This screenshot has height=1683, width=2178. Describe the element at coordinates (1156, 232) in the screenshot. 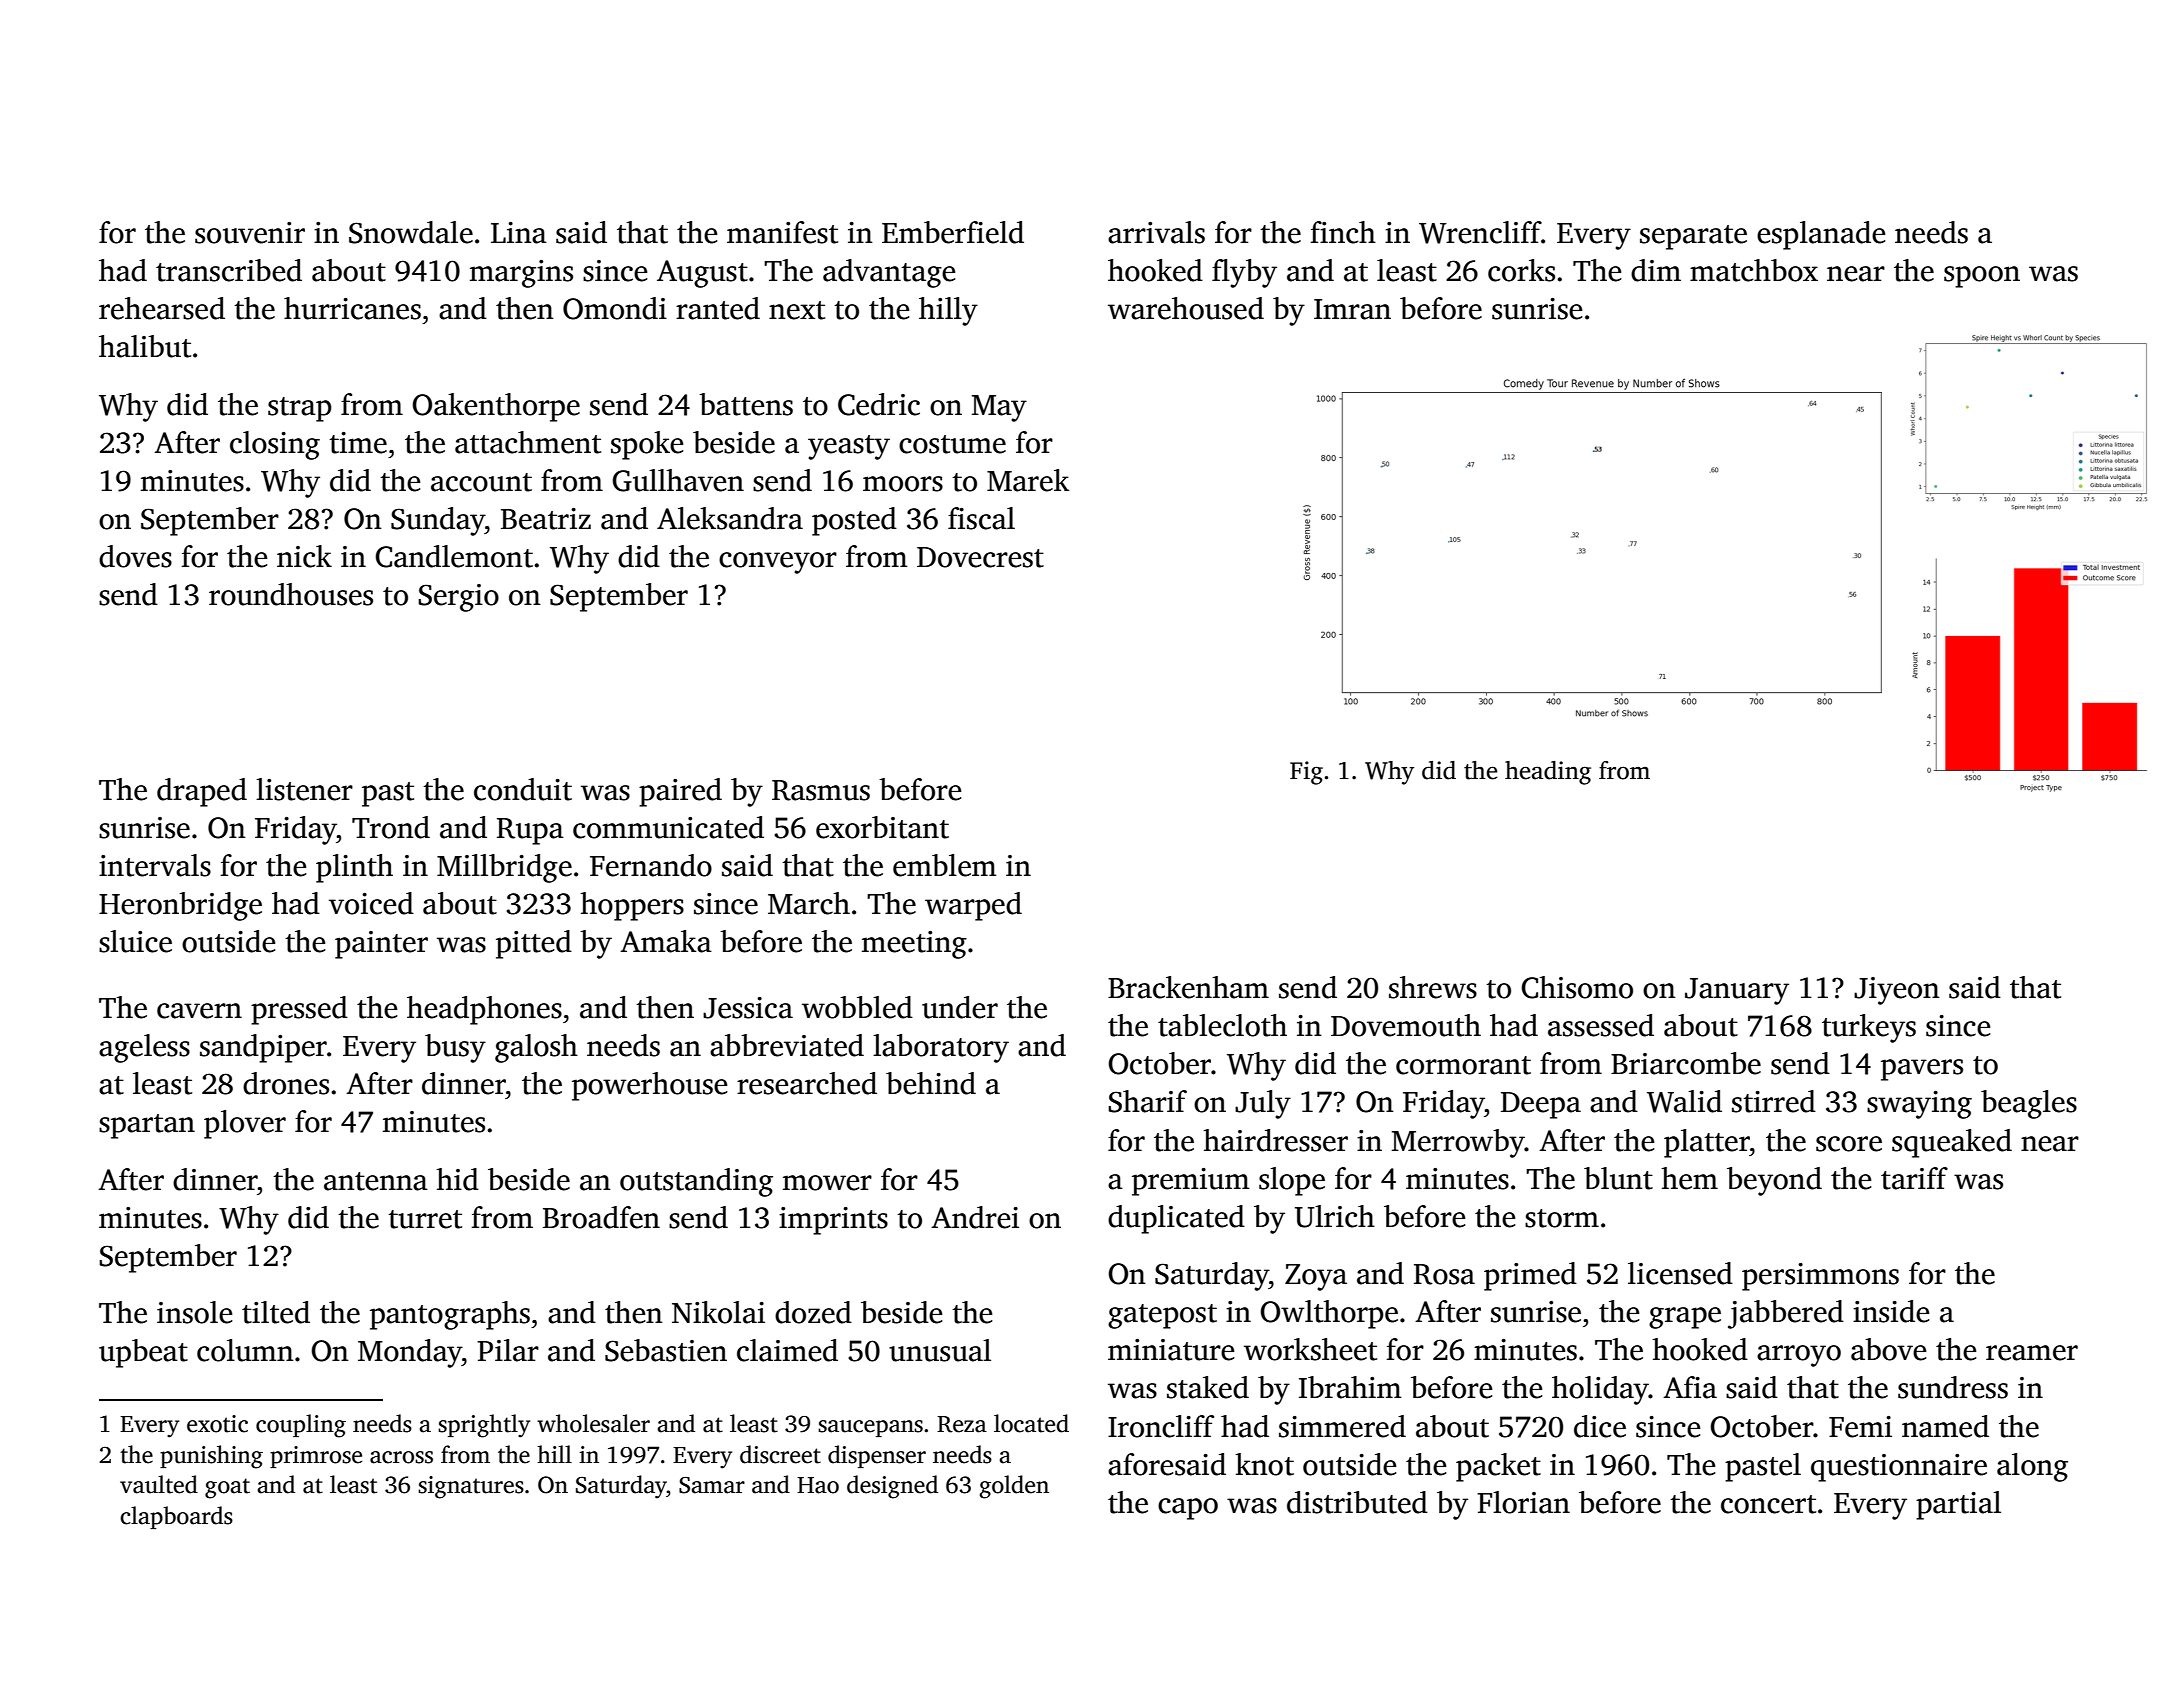

I see `arrivals` at that location.
